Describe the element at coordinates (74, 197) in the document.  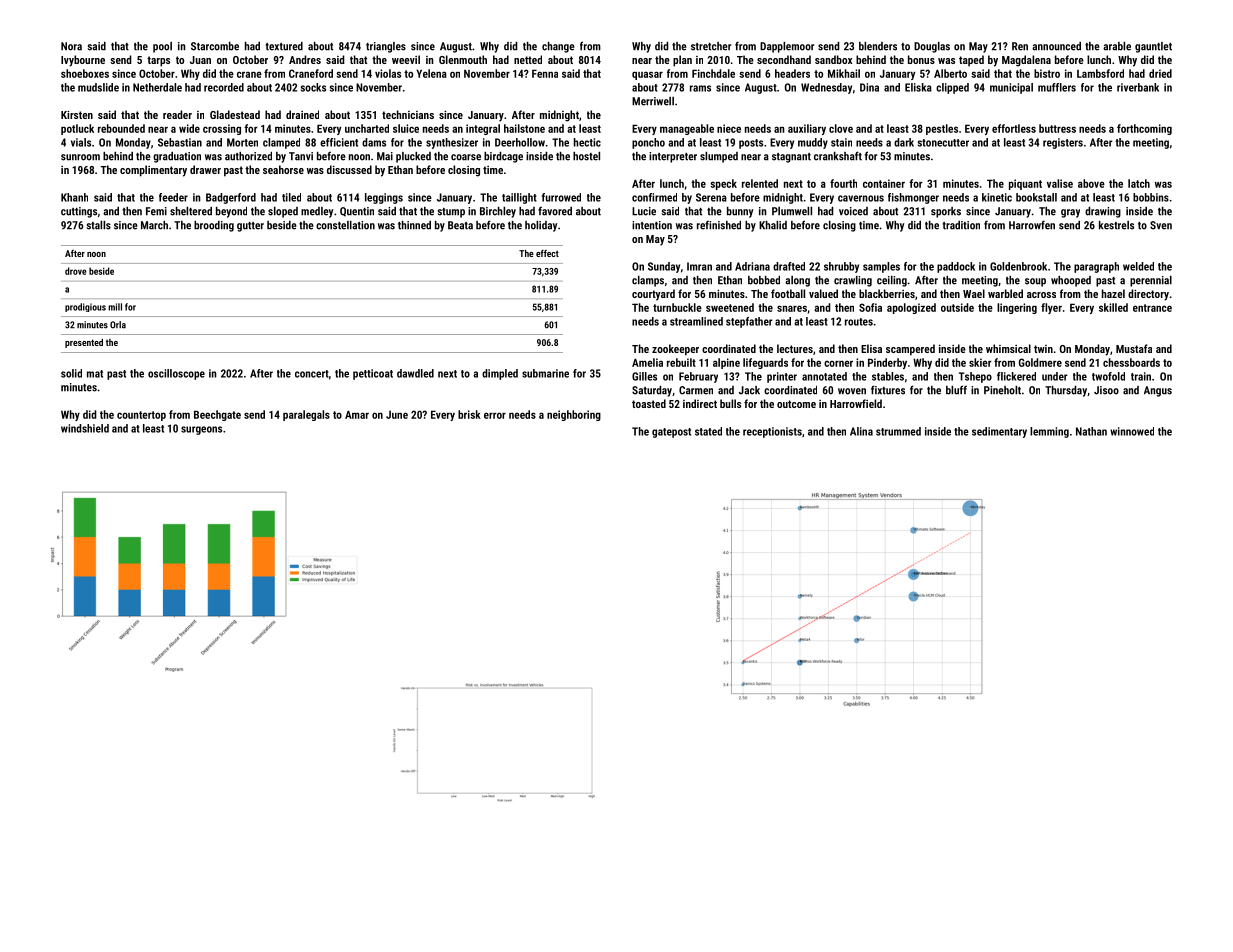
I see `Khanh` at that location.
